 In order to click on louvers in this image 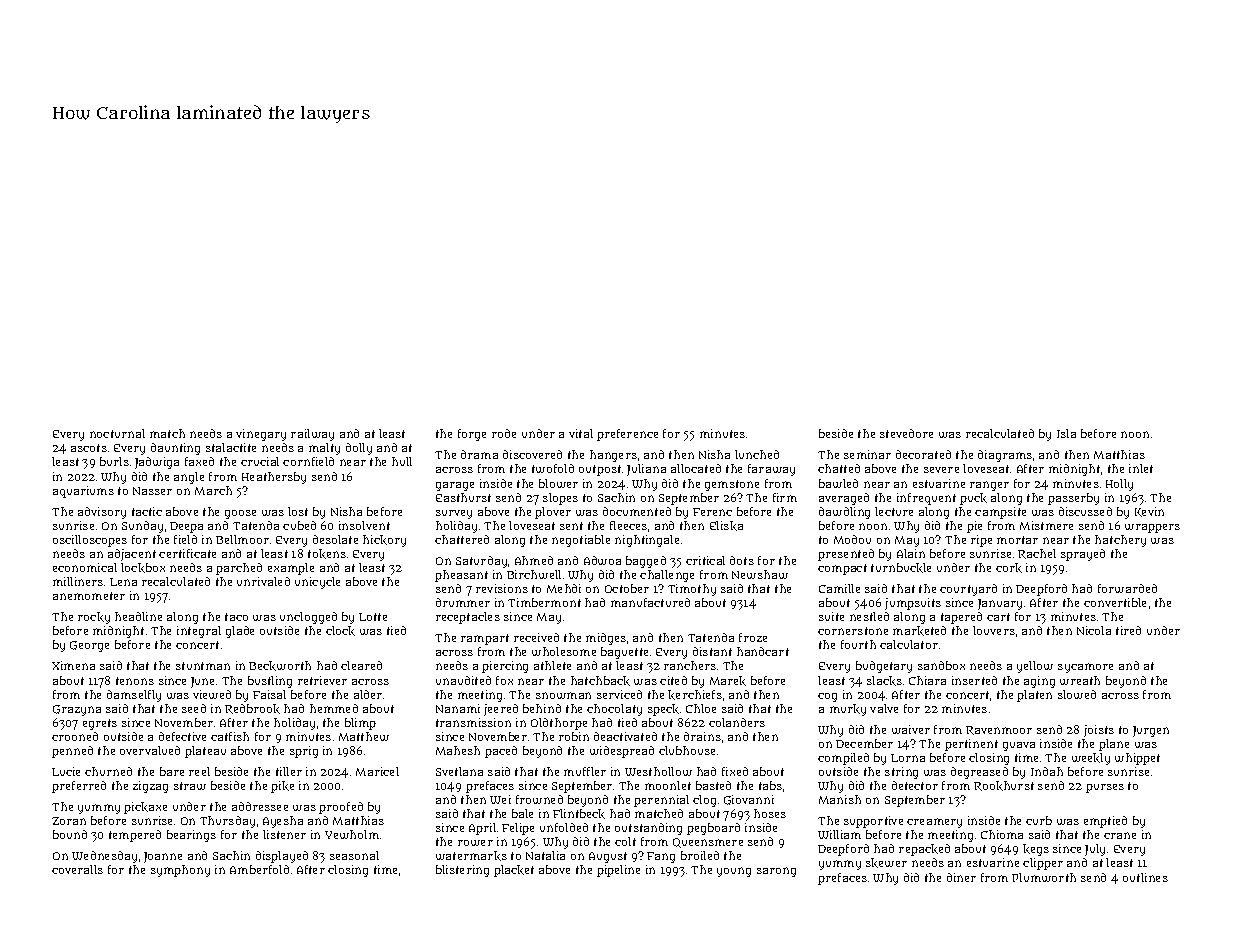, I will do `click(994, 630)`.
